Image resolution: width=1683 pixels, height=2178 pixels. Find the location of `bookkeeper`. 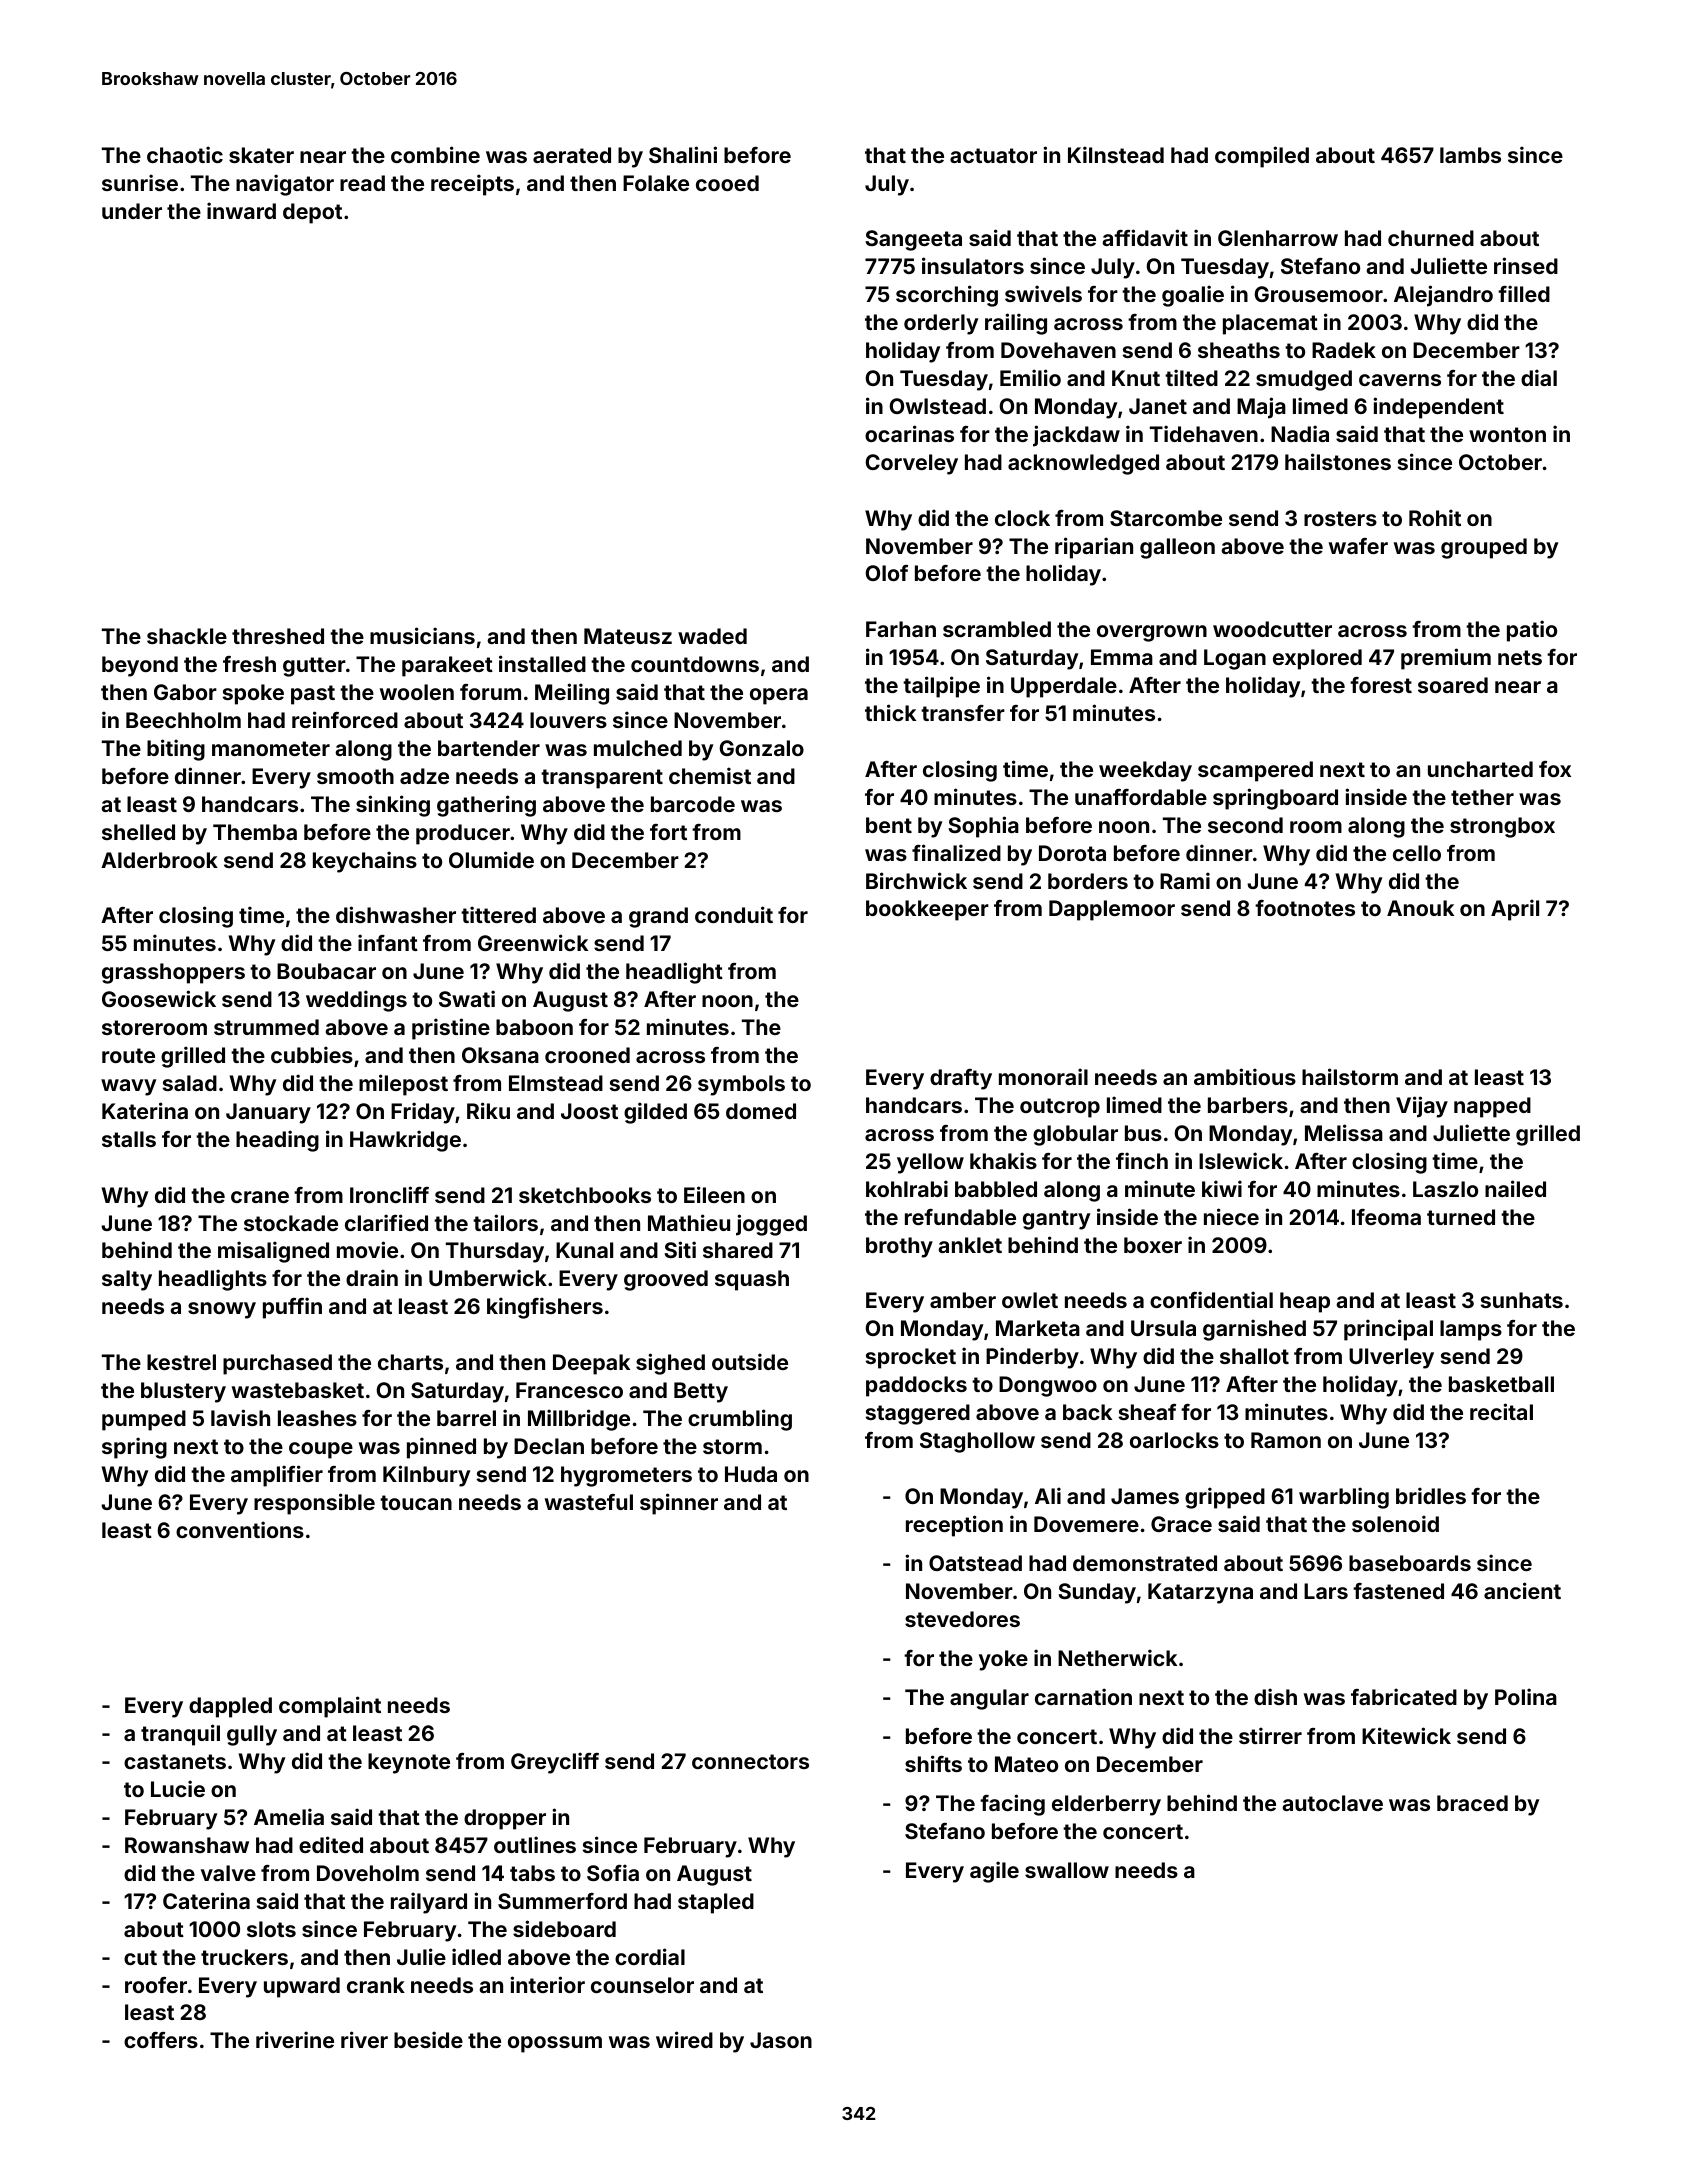

bookkeeper is located at coordinates (927, 910).
